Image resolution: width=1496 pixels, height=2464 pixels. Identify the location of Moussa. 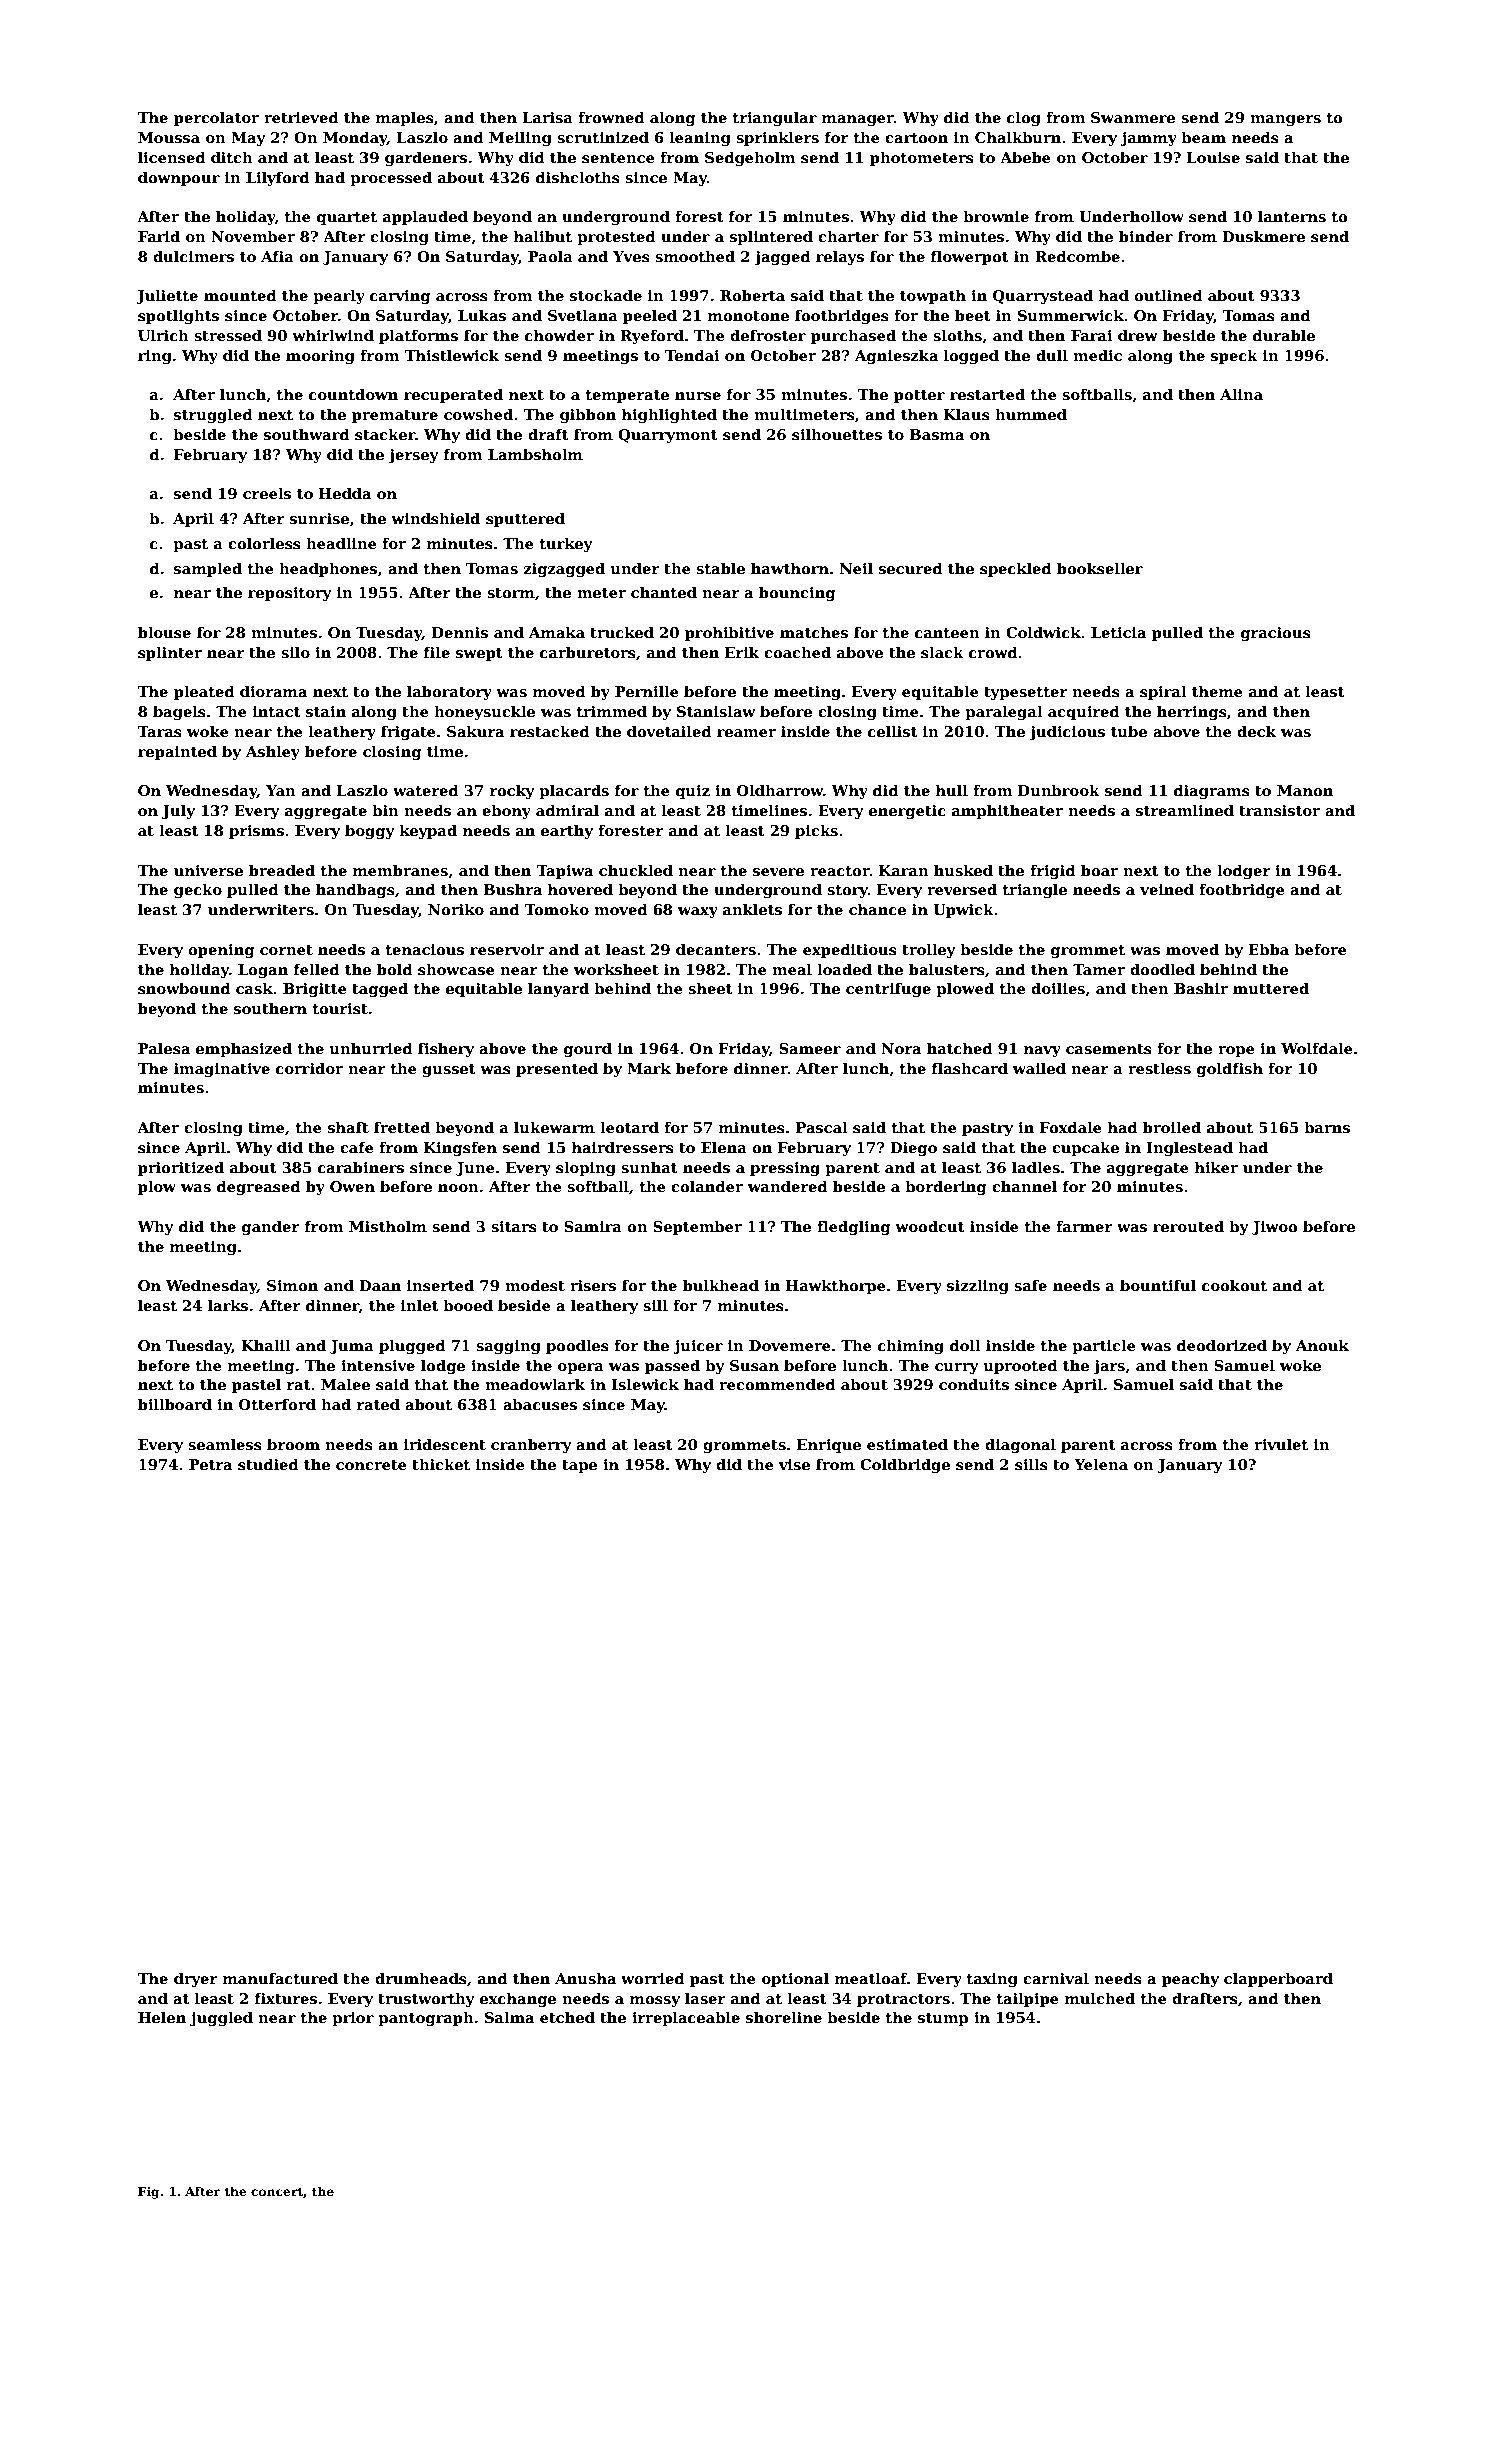
(169, 137).
